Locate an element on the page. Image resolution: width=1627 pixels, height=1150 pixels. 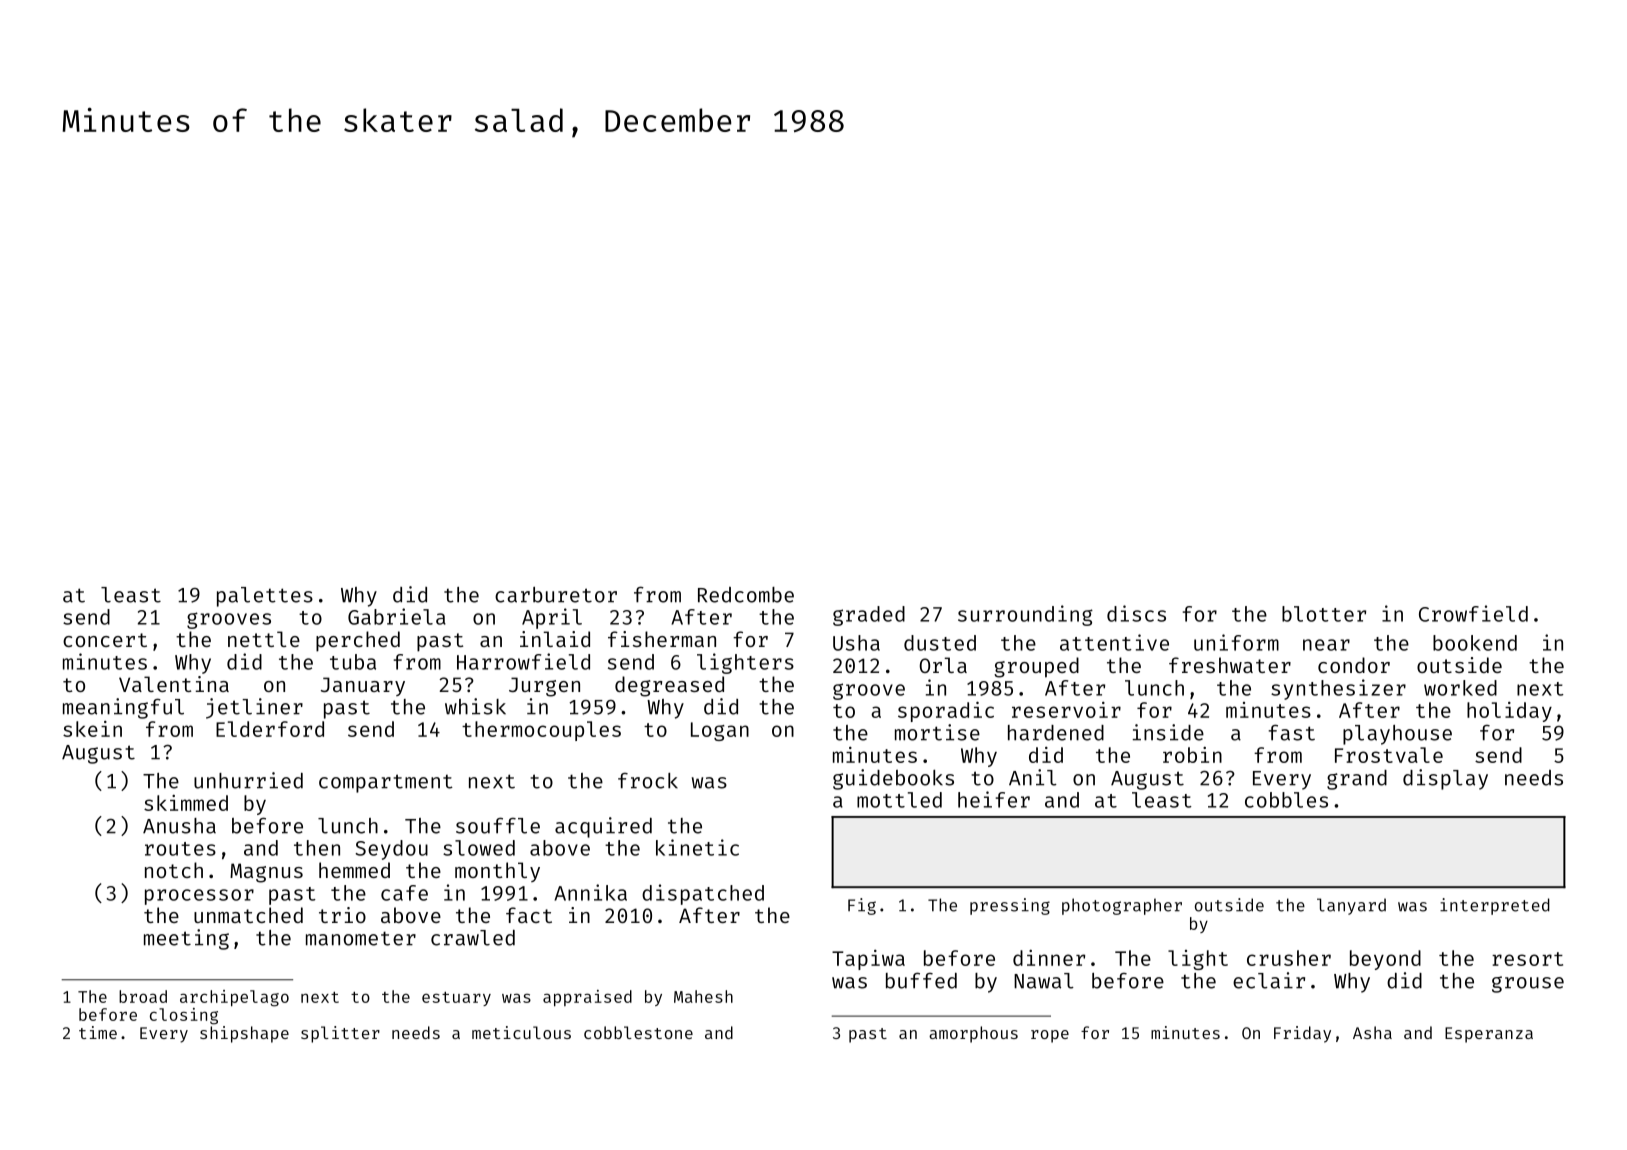
Crowfield is located at coordinates (1473, 613).
